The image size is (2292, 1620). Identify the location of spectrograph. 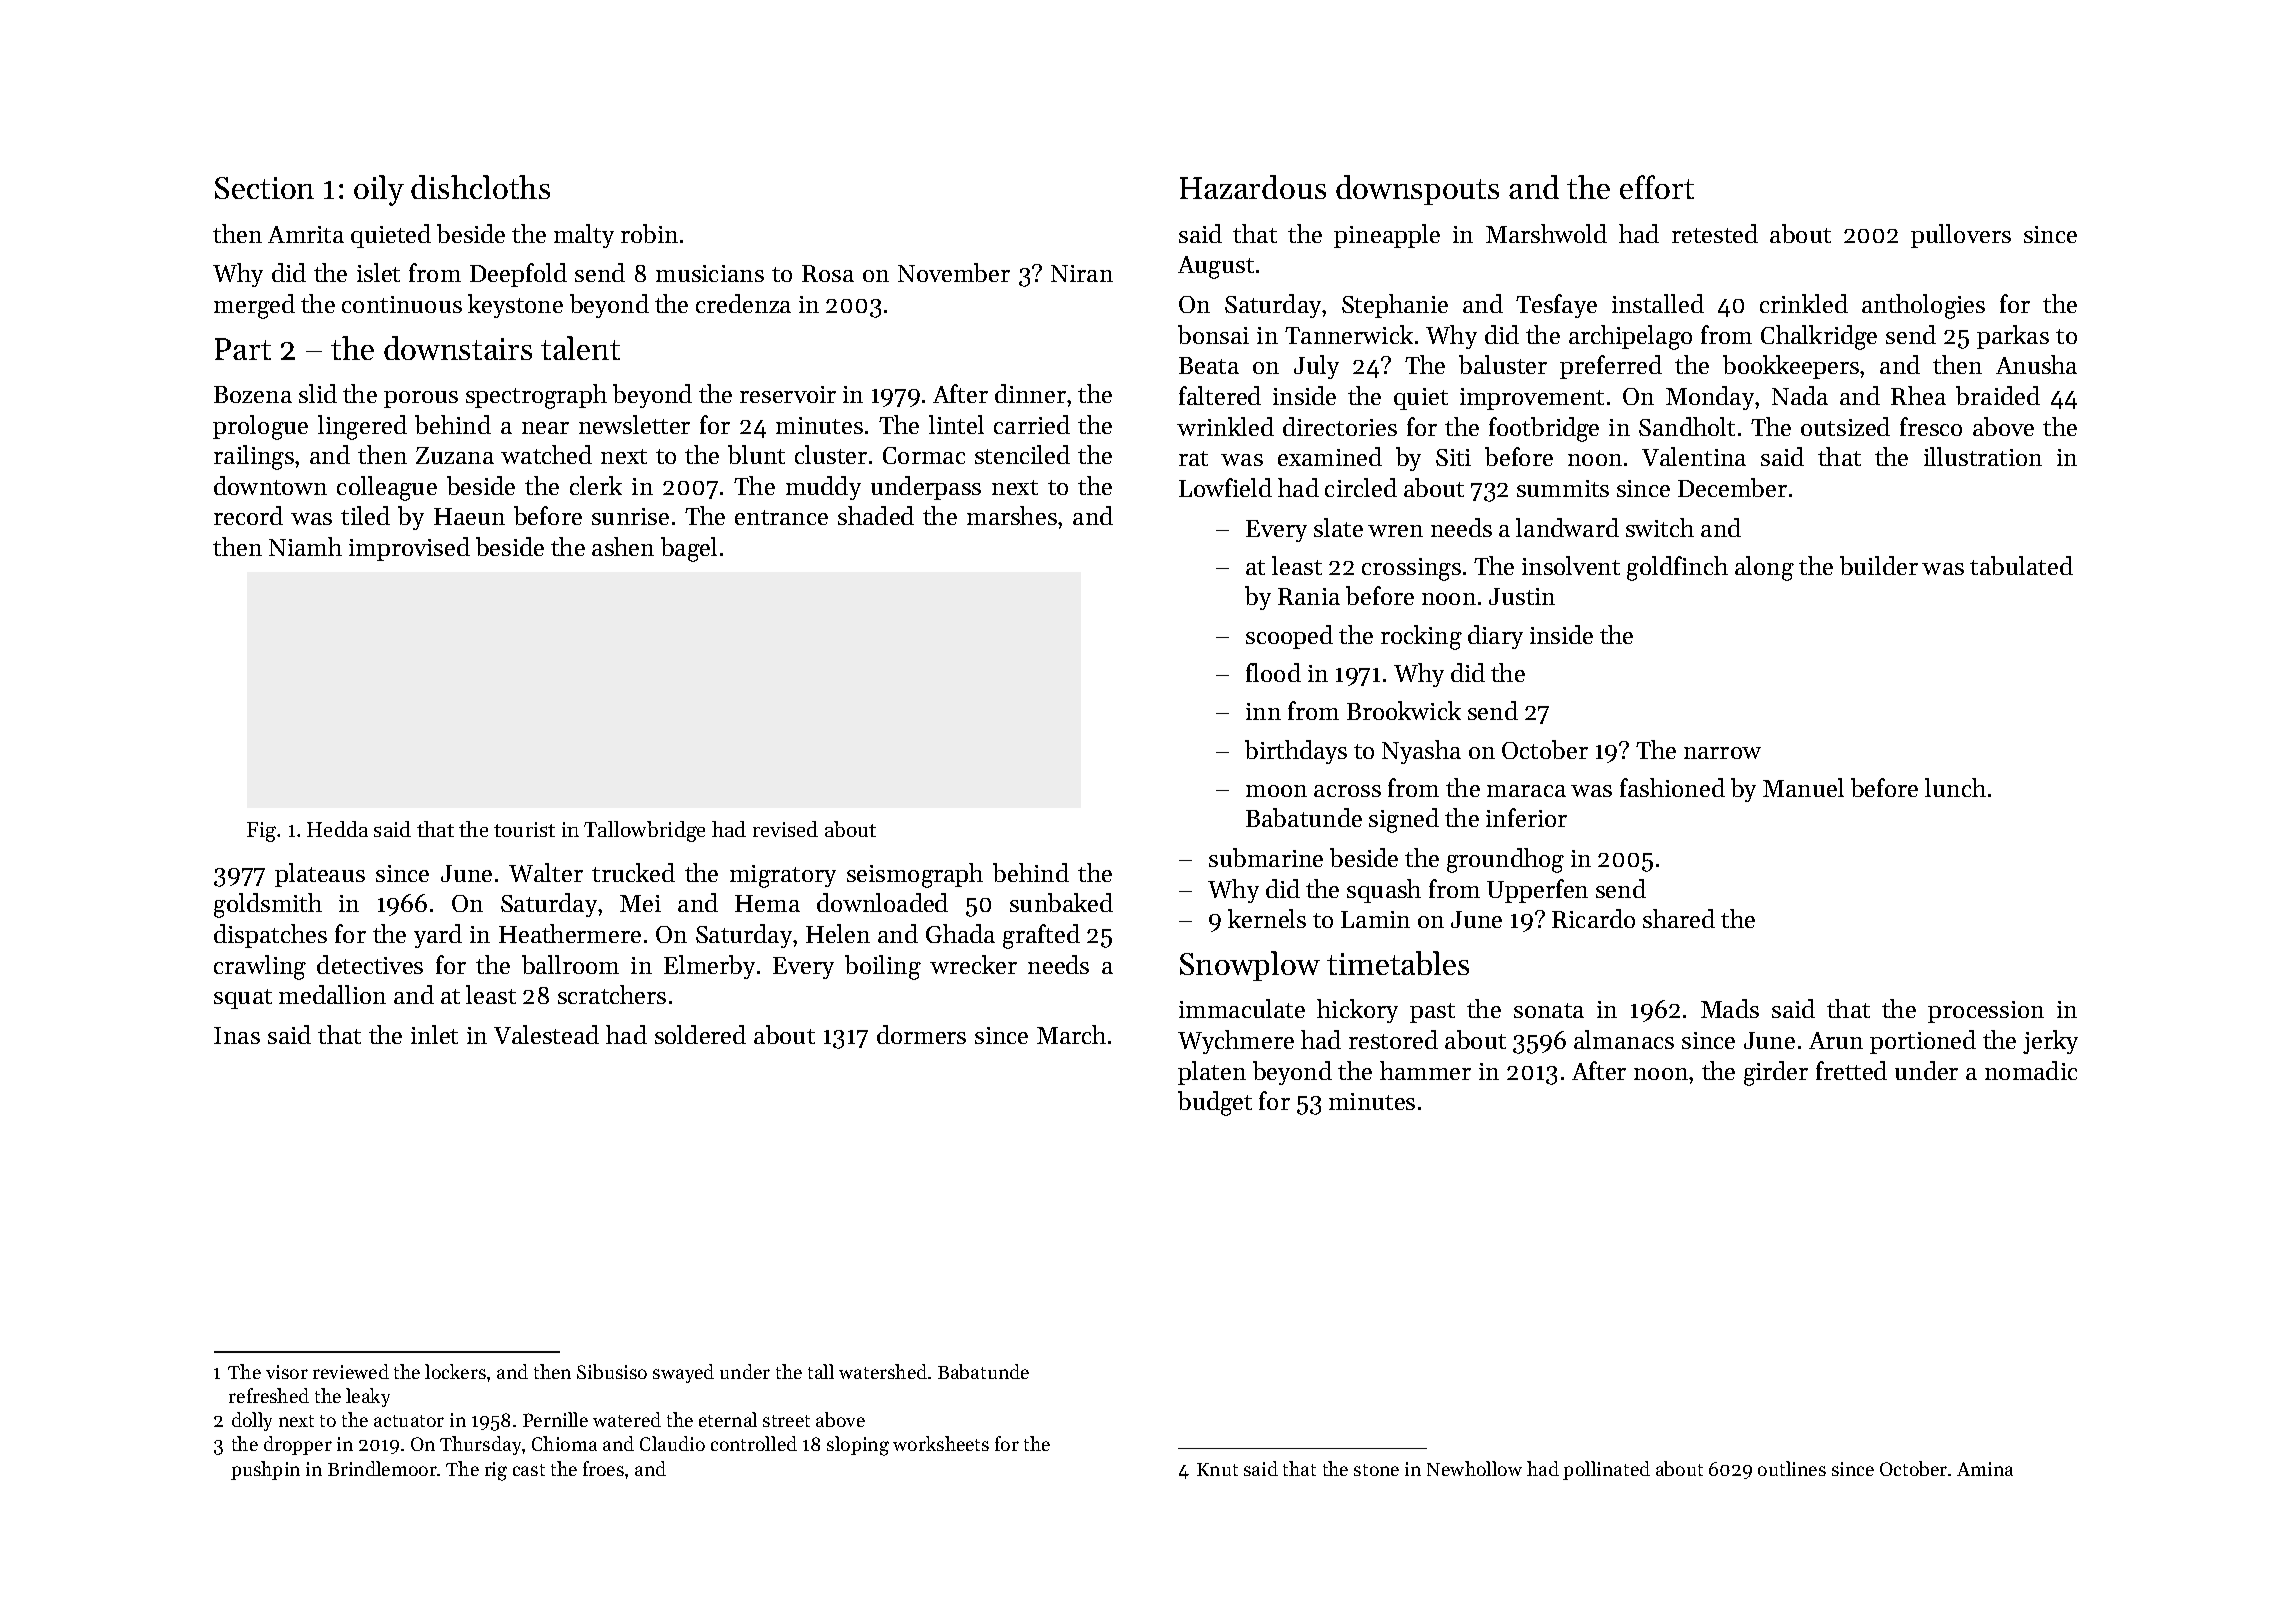
(536, 396).
